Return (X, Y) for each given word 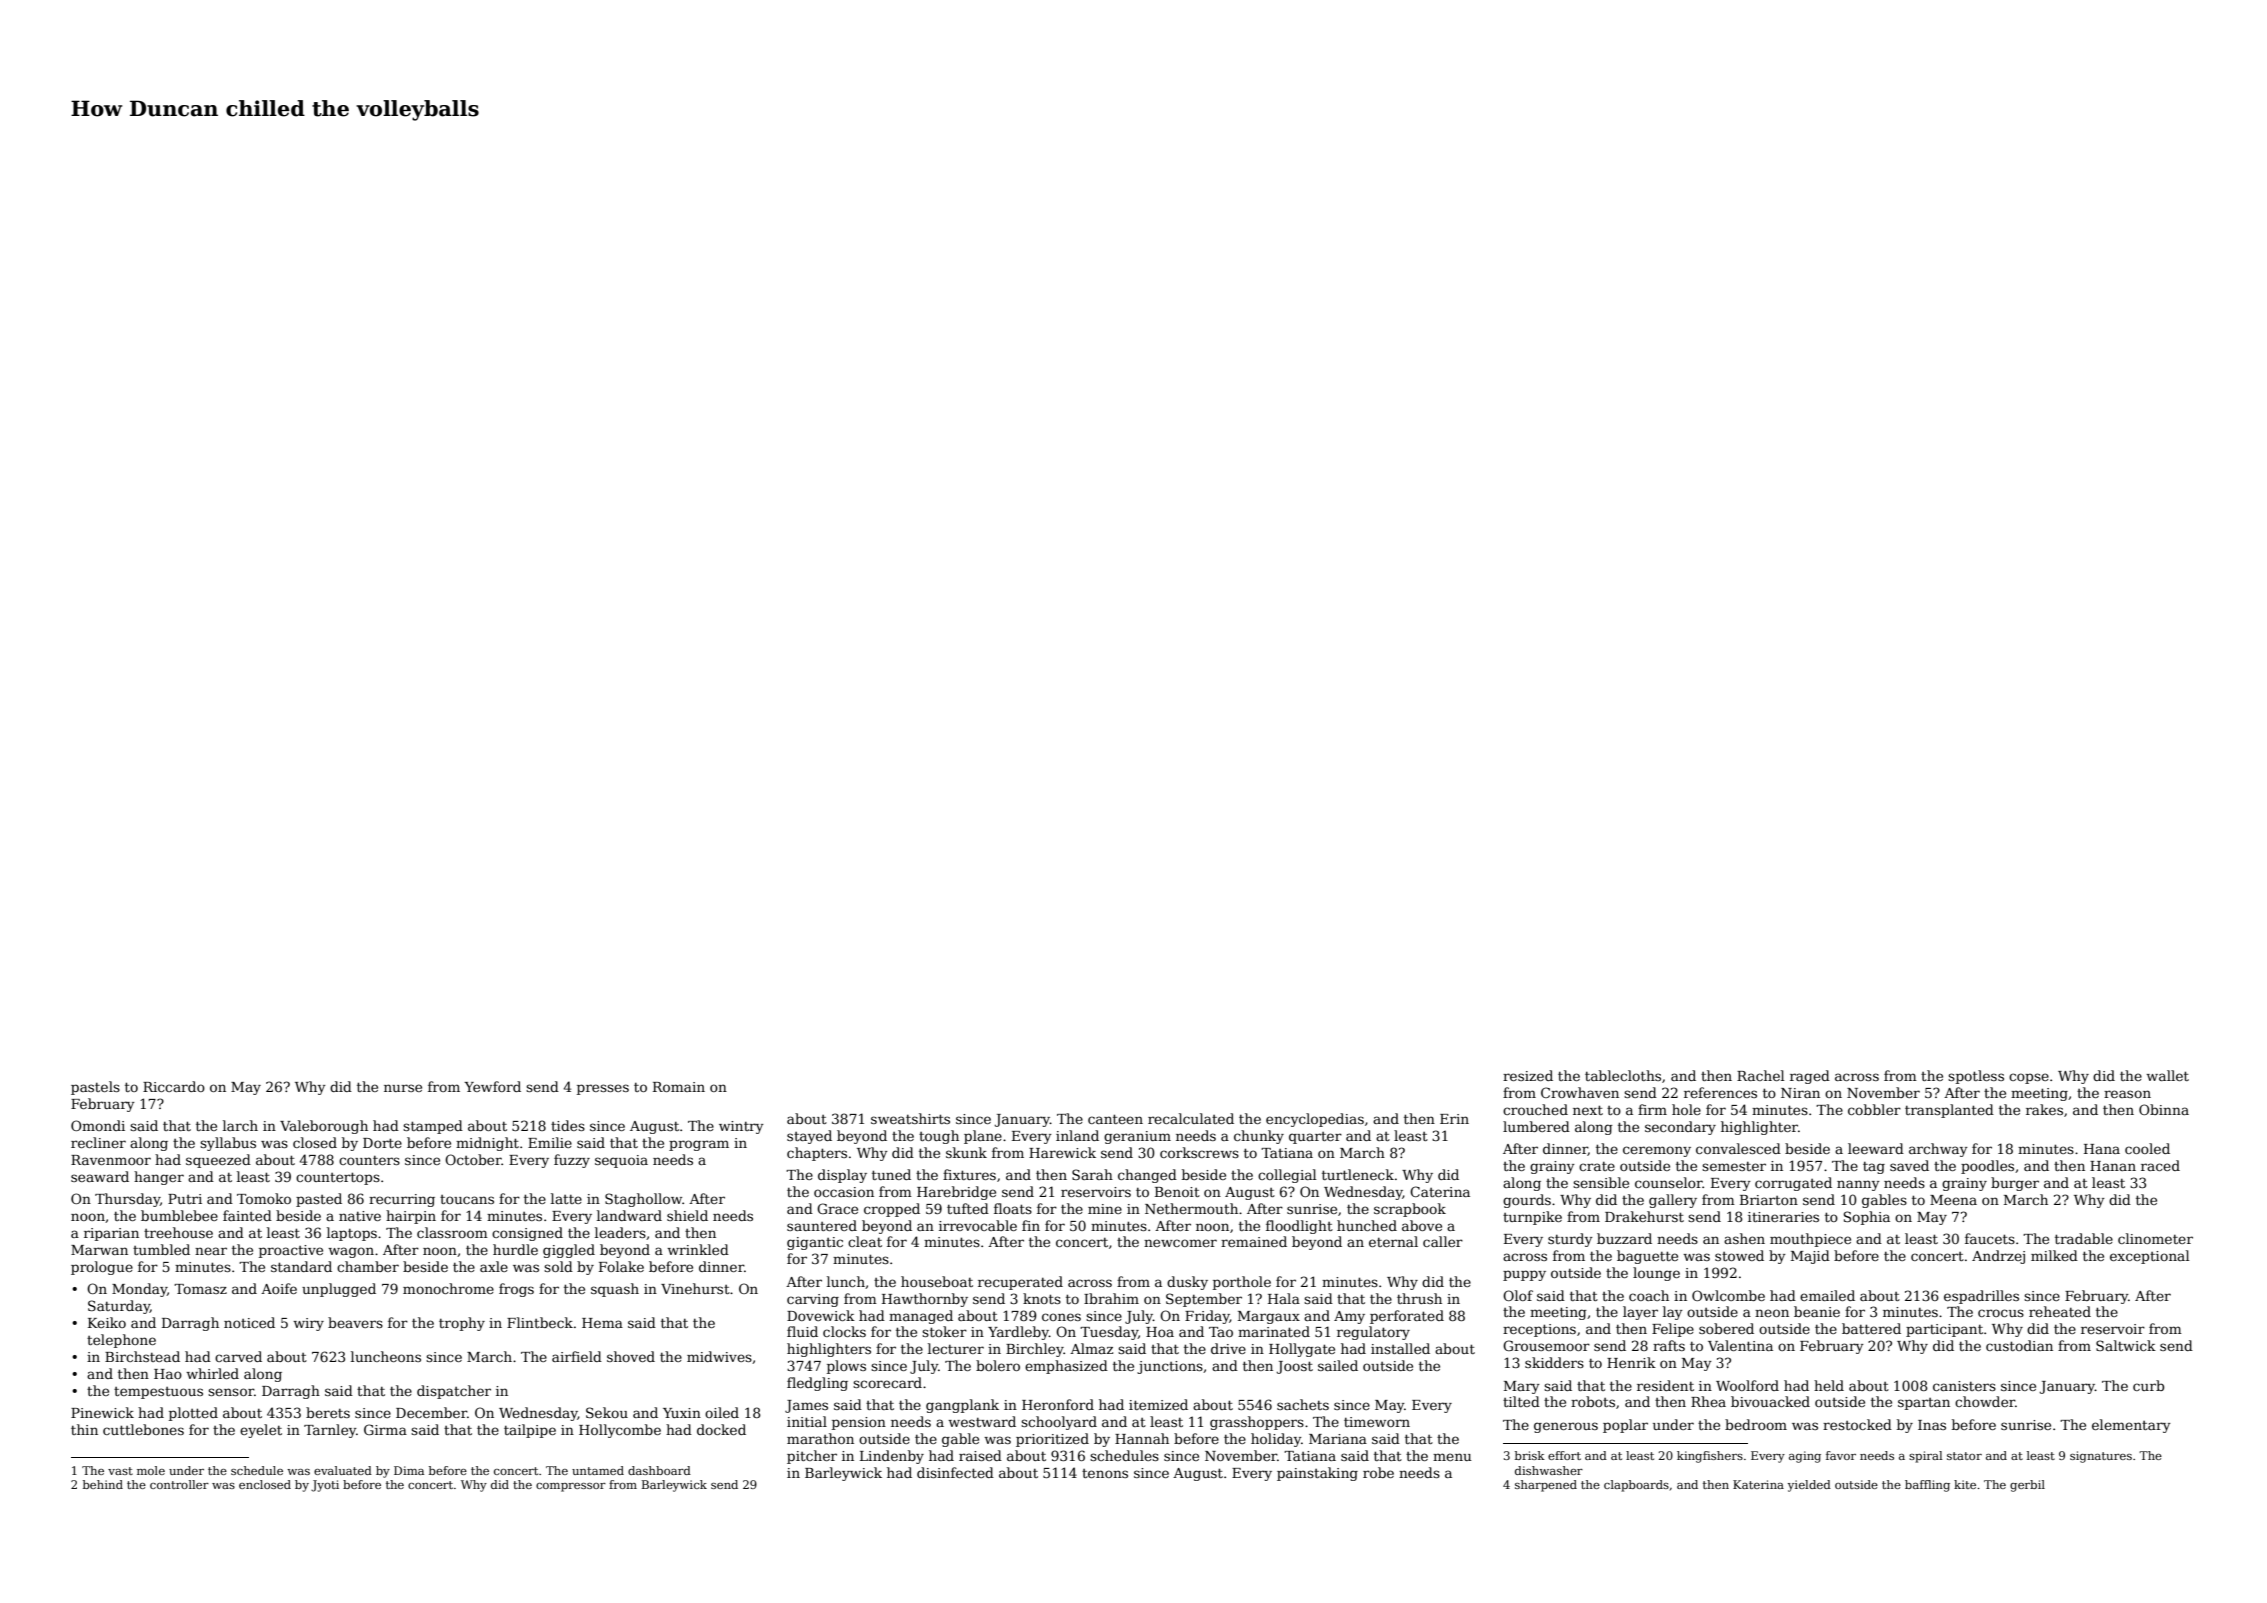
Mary (1522, 1387)
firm (1652, 1109)
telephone (121, 1341)
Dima (409, 1470)
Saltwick (2126, 1345)
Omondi (98, 1125)
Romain (679, 1087)
